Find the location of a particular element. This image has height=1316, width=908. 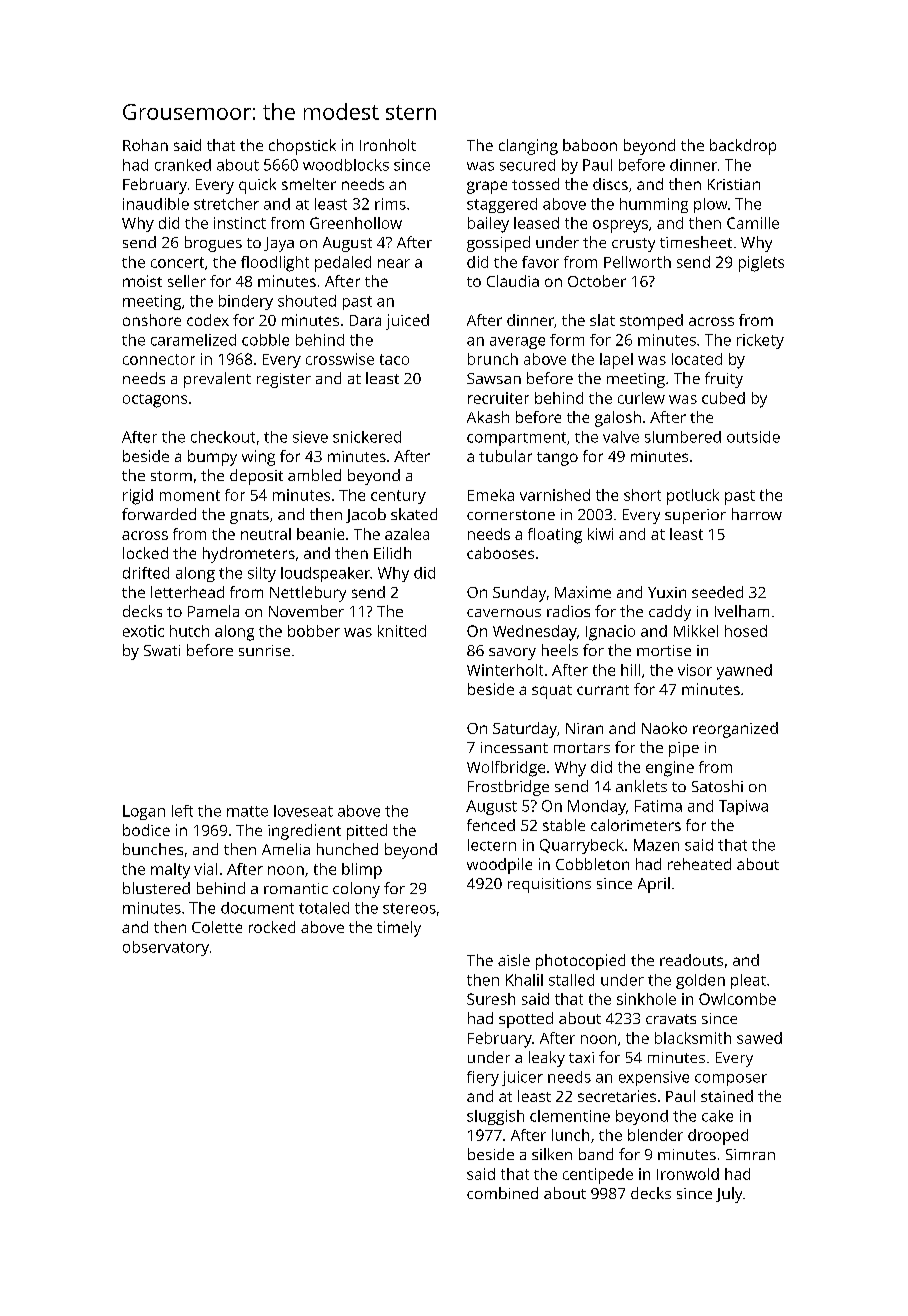

Wolfbridge is located at coordinates (506, 769).
